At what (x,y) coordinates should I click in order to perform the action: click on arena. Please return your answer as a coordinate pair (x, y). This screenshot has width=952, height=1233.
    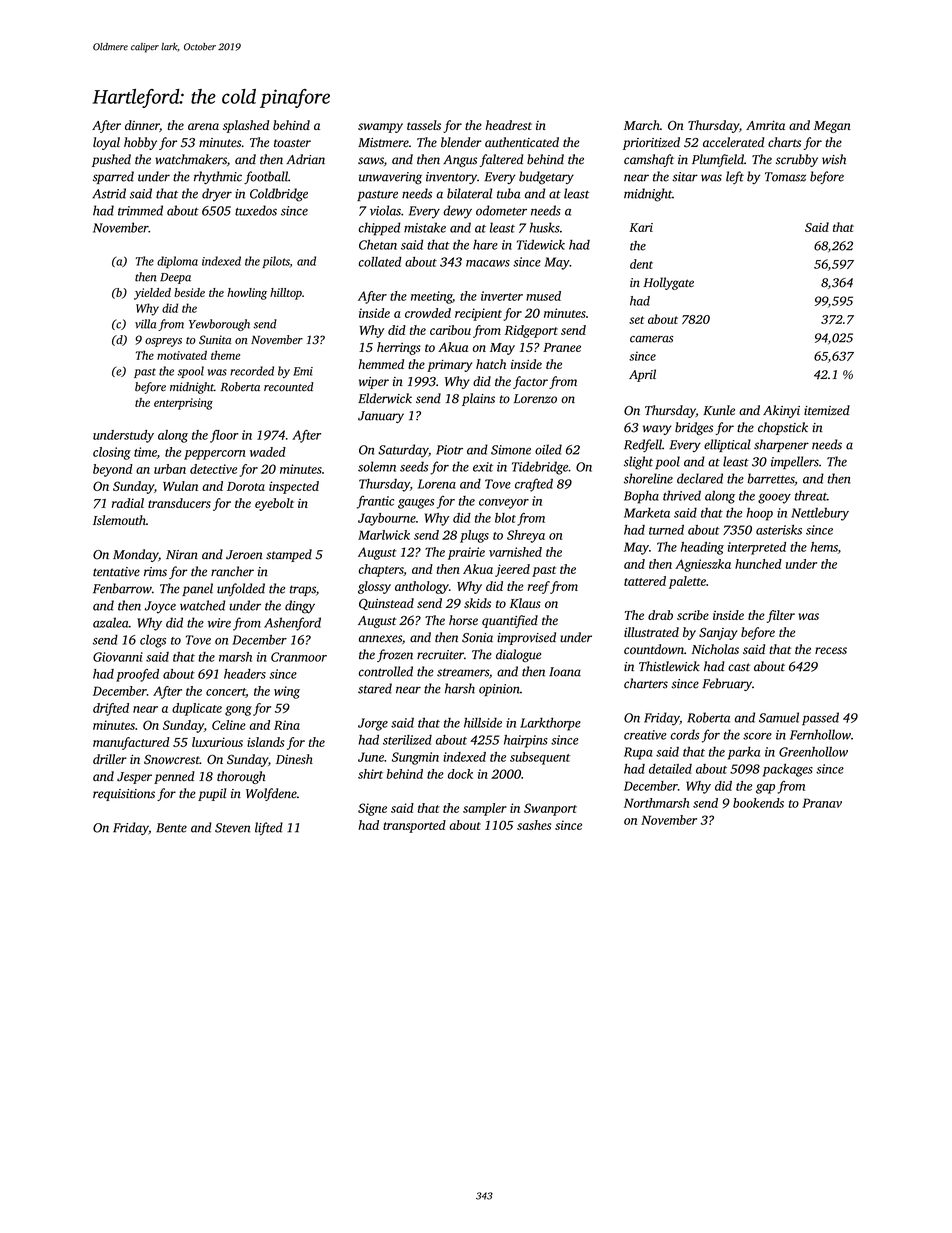
    Looking at the image, I should click on (203, 126).
